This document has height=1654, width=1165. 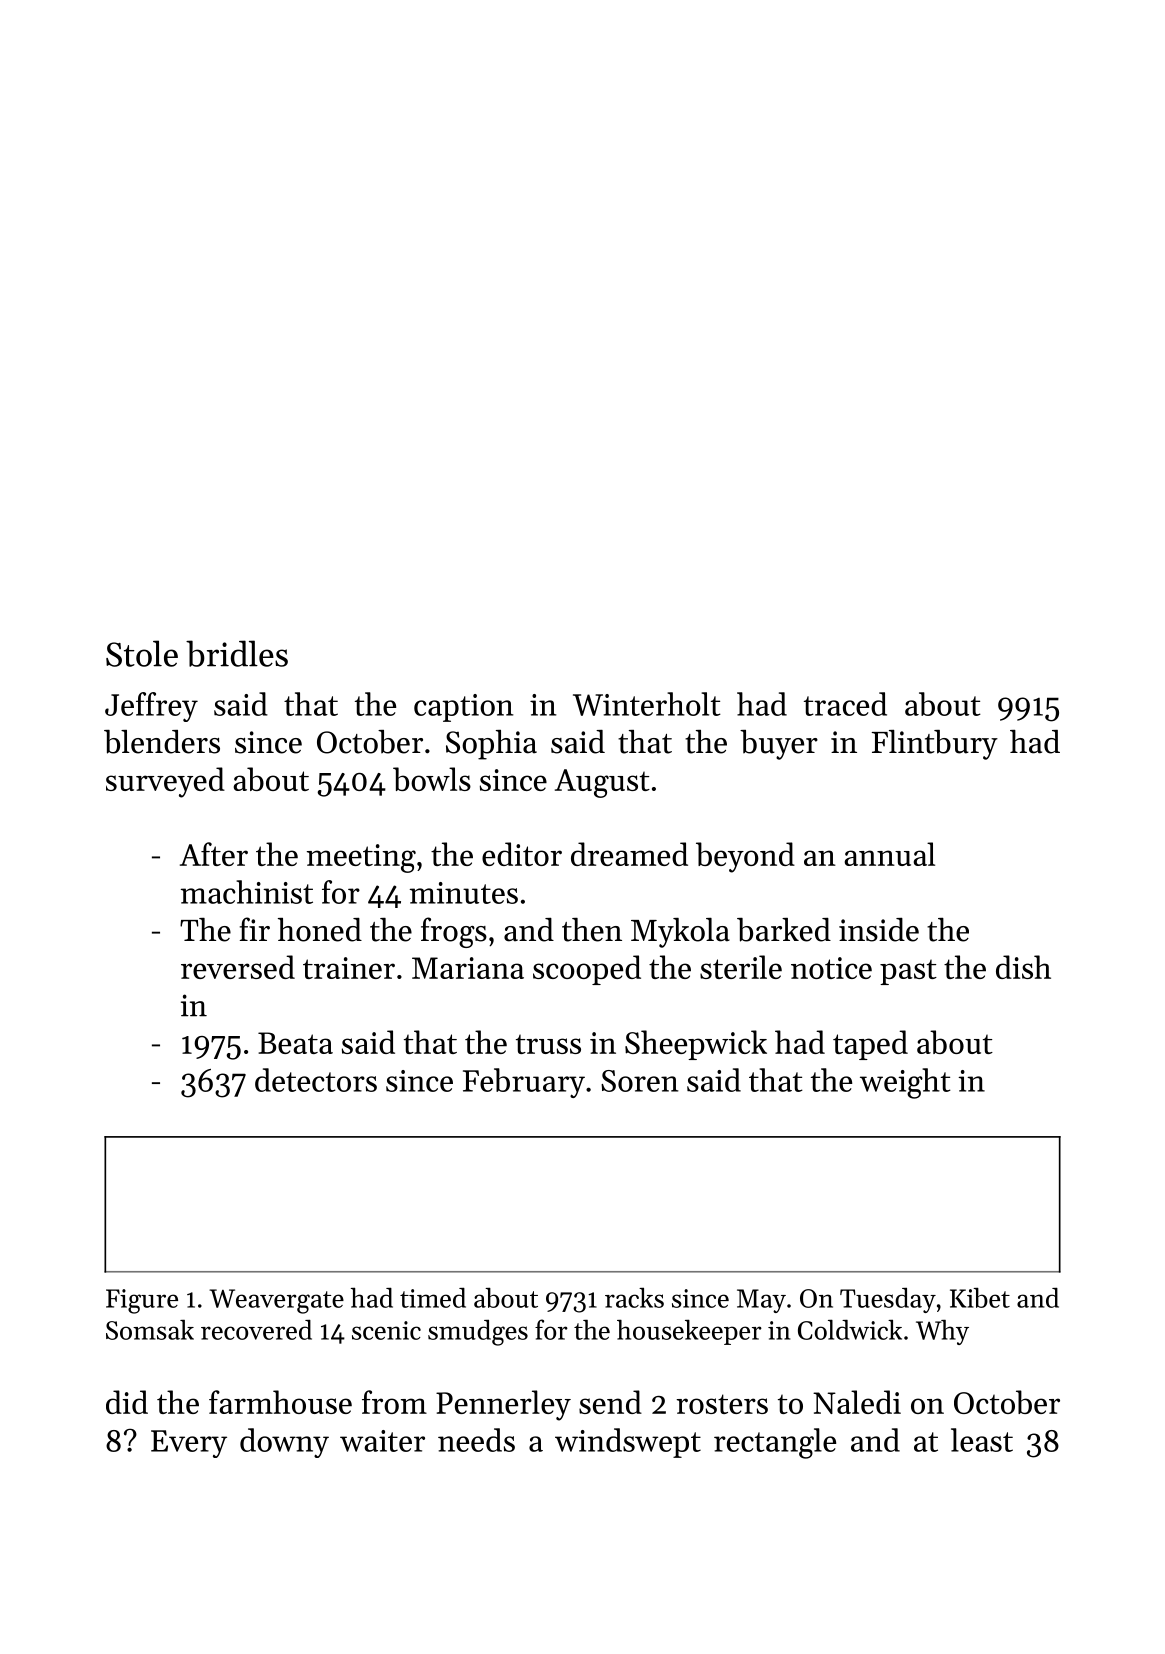 I want to click on Weavergate, so click(x=276, y=1301).
